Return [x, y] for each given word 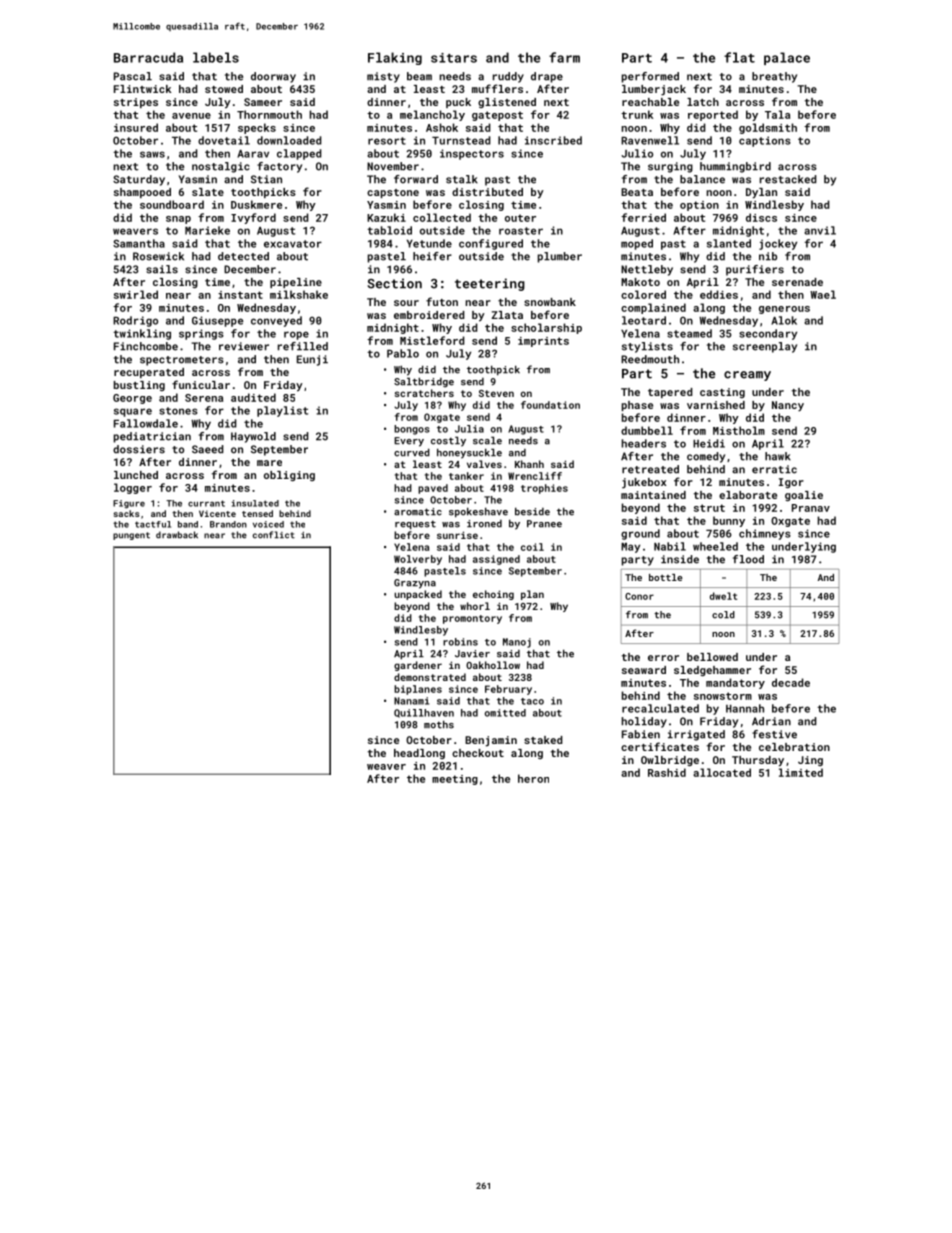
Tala [777, 114]
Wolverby [418, 560]
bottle [665, 577]
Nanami [411, 701]
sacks [127, 513]
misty [383, 77]
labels [216, 57]
